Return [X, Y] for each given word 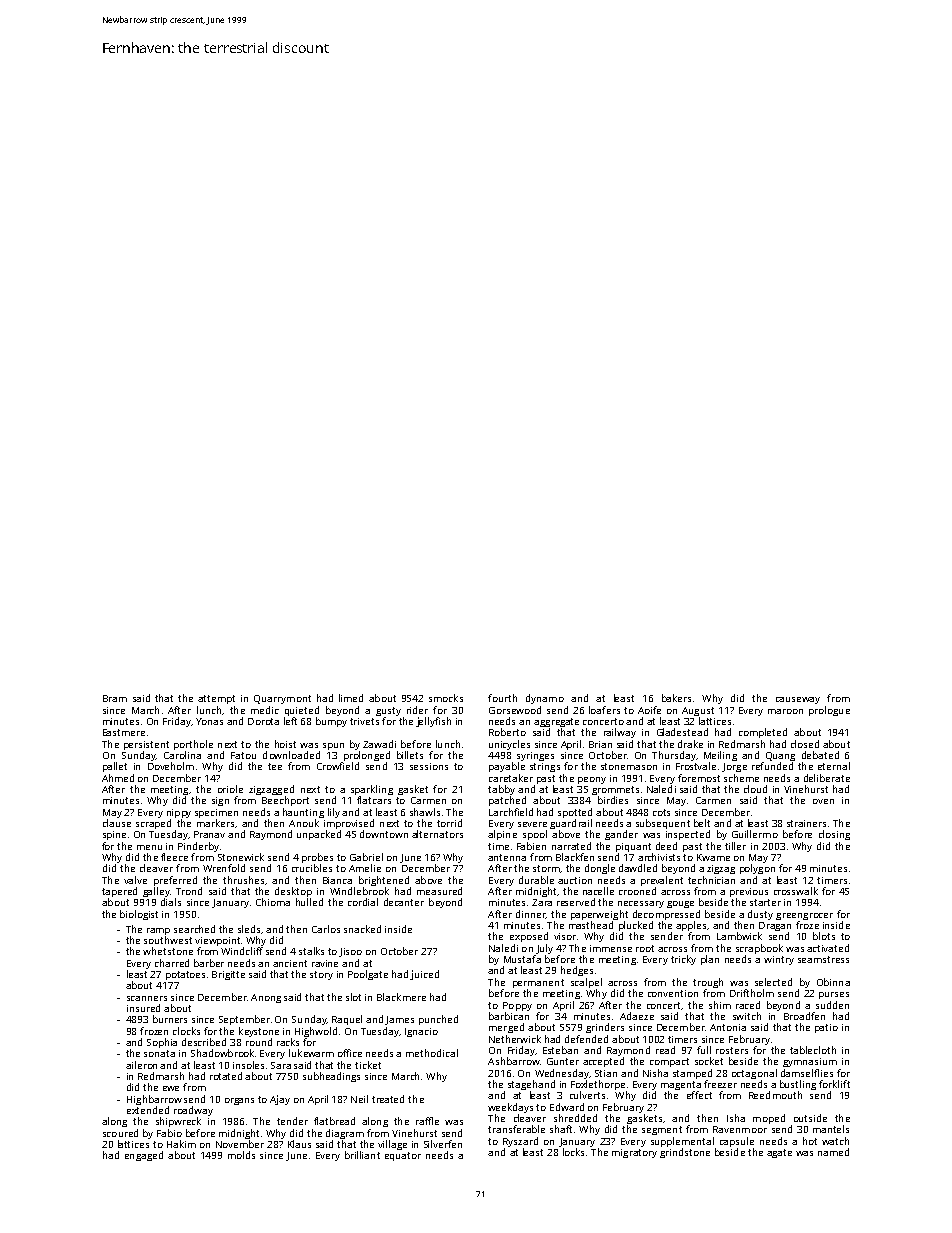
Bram [115, 698]
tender [292, 1121]
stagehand [531, 1085]
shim [720, 1005]
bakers [676, 698]
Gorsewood [515, 710]
